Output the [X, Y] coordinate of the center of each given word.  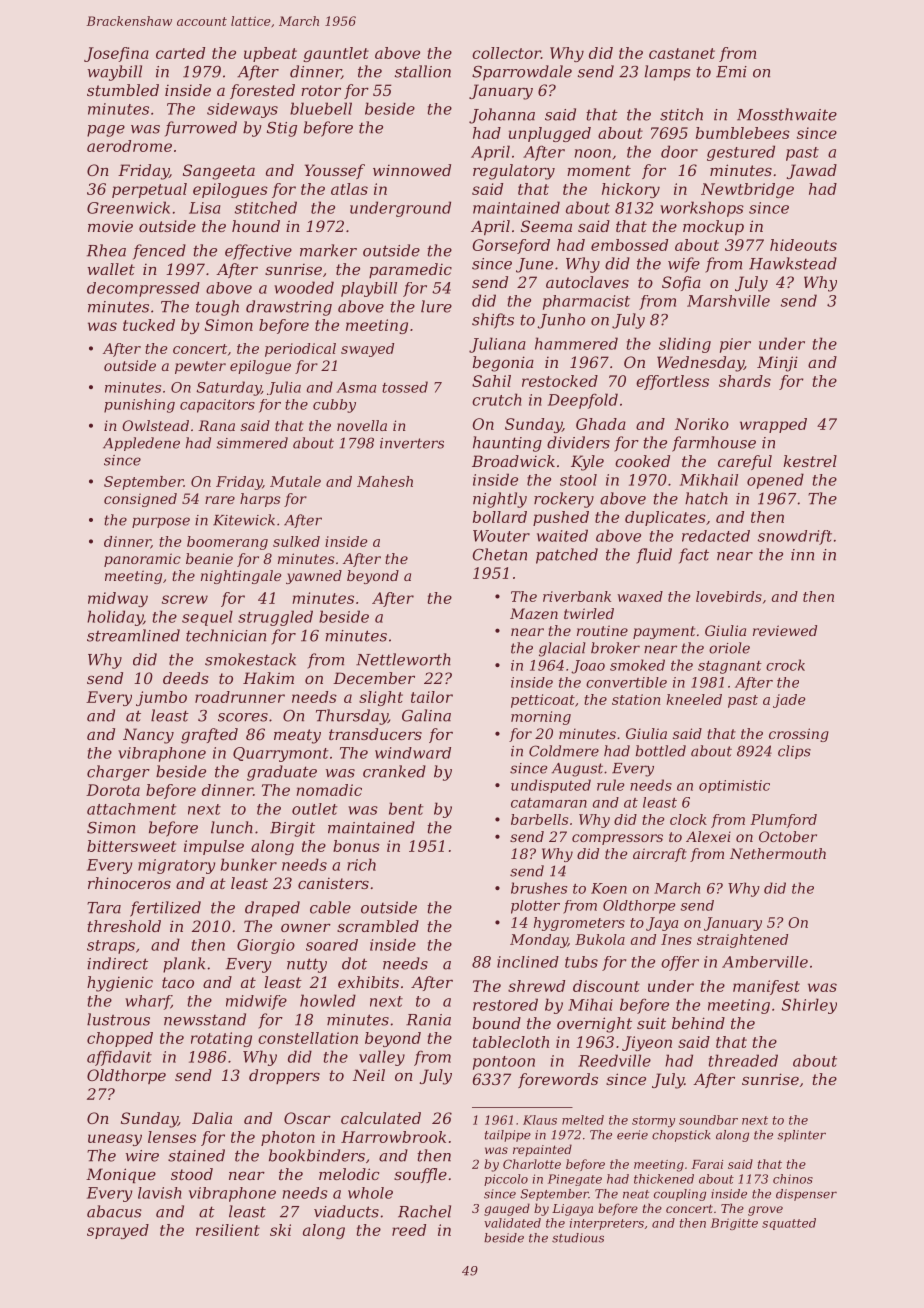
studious [578, 1238]
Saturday [229, 388]
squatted [789, 1224]
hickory [631, 190]
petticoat [543, 701]
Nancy [148, 736]
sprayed [118, 1231]
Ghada [601, 424]
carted [180, 53]
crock [785, 665]
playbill [369, 289]
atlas [349, 189]
